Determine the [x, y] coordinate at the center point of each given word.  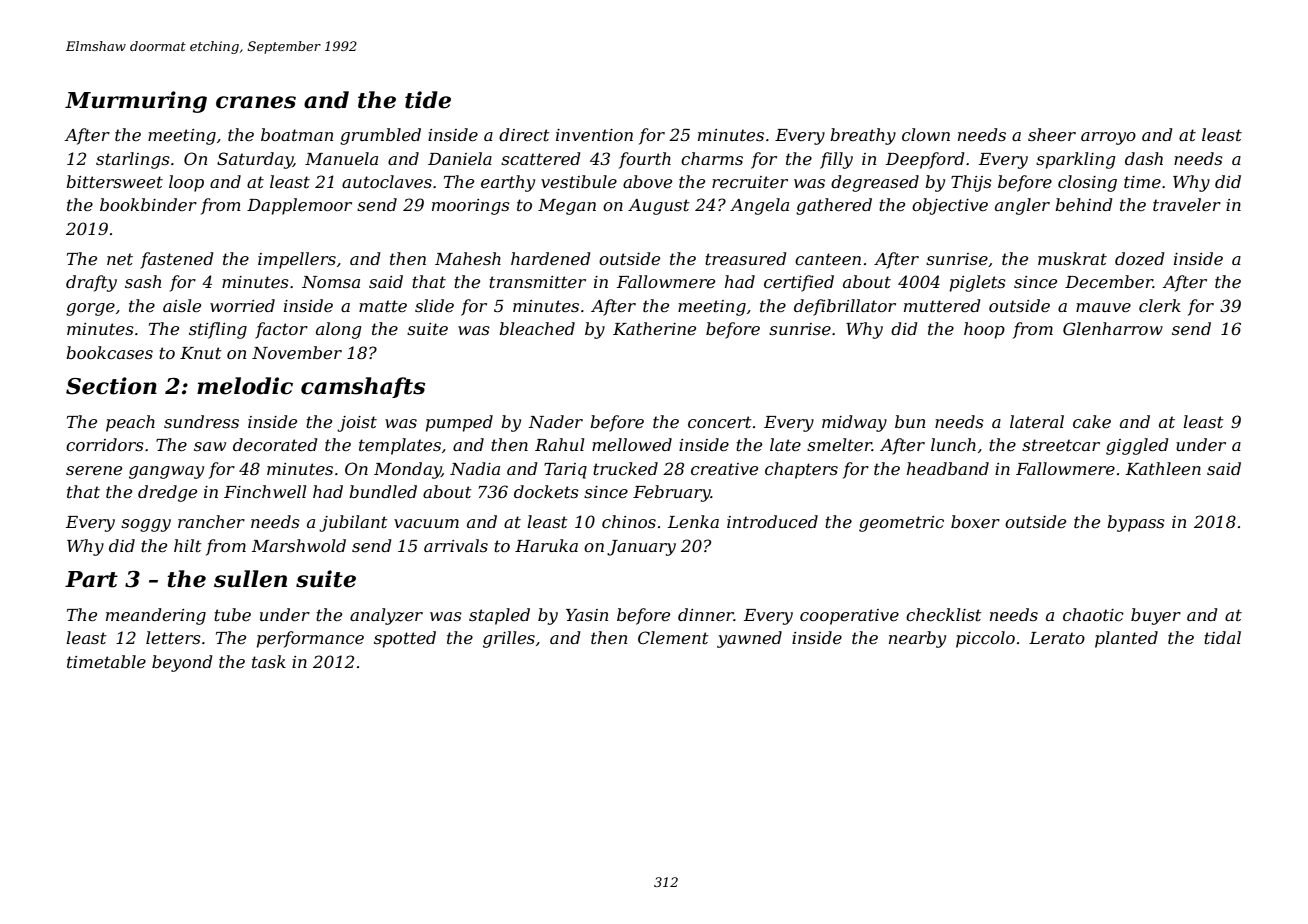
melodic [245, 386]
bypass [1136, 523]
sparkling [1075, 160]
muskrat [1072, 258]
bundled [383, 491]
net [120, 259]
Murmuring [136, 102]
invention [594, 135]
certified [799, 283]
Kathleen [1163, 468]
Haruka [546, 545]
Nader [555, 421]
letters [173, 637]
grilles [509, 639]
